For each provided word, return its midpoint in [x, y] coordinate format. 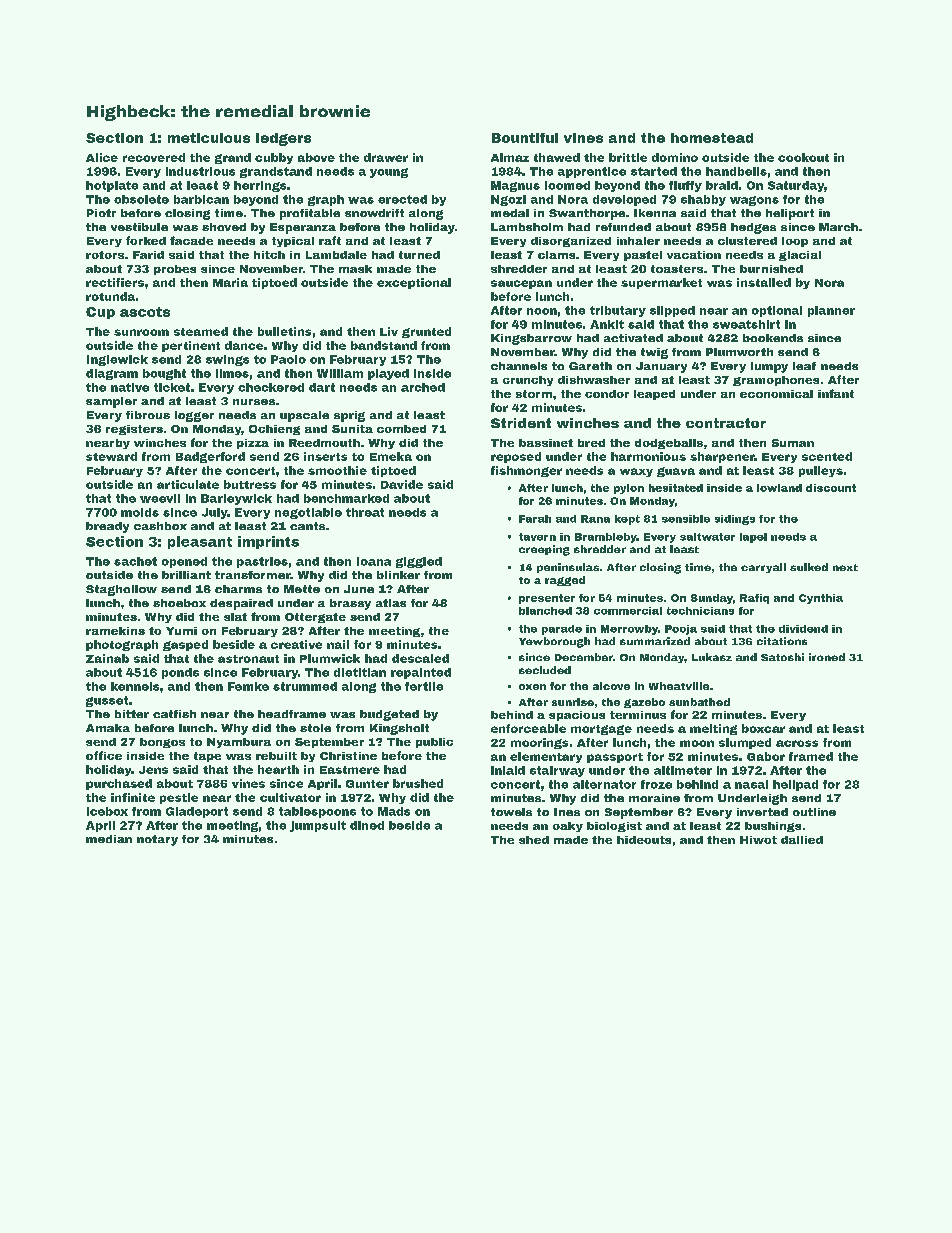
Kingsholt [399, 729]
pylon [629, 489]
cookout [803, 157]
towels [511, 812]
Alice [102, 157]
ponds [180, 673]
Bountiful [525, 138]
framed [811, 756]
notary [157, 840]
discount [831, 488]
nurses [254, 402]
